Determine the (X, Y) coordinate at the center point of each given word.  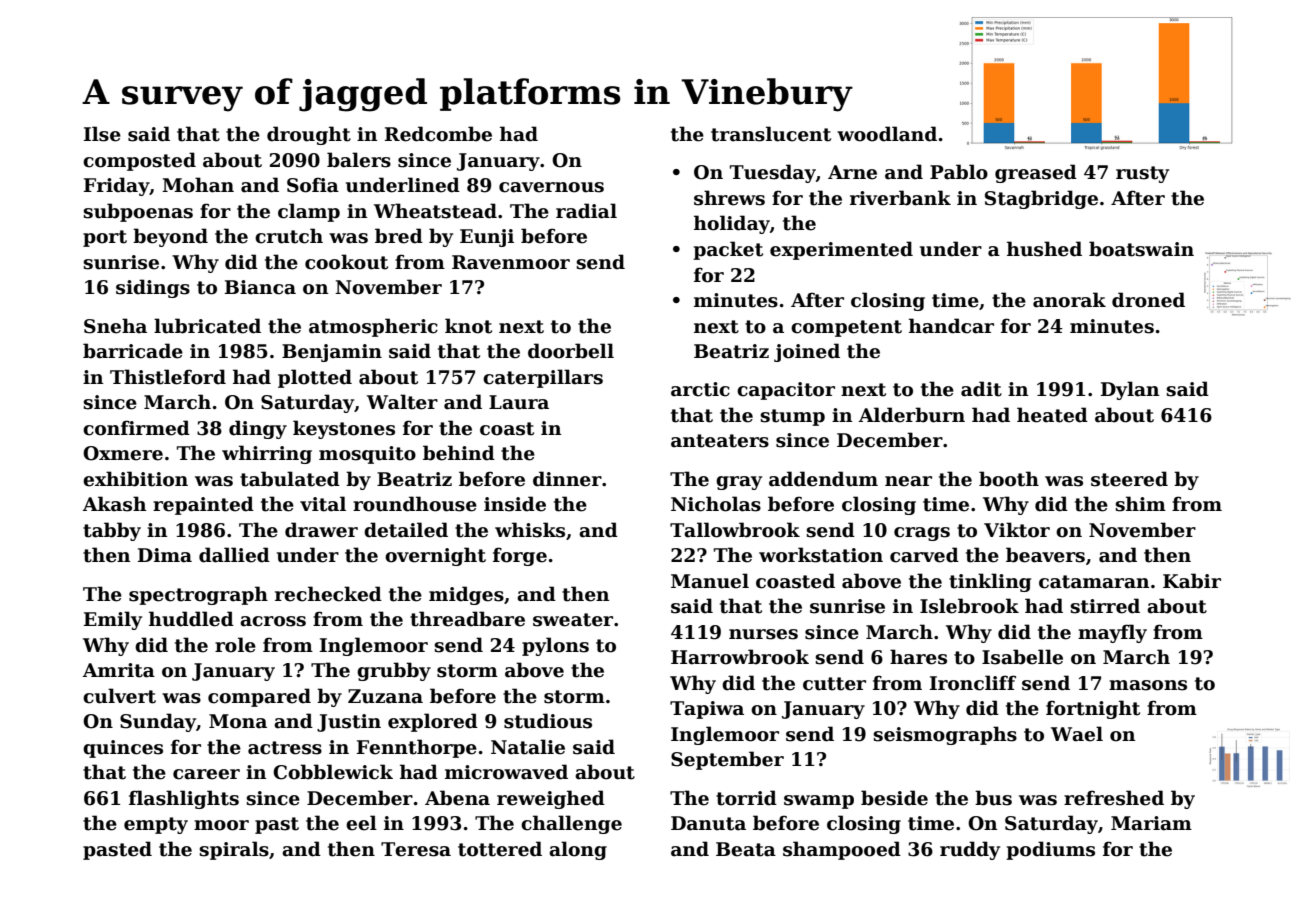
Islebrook (969, 606)
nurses (763, 634)
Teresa (416, 849)
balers (359, 160)
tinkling (990, 582)
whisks (530, 530)
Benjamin (332, 353)
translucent (771, 134)
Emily (113, 620)
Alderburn (912, 415)
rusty (1142, 174)
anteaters (720, 441)
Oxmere (123, 453)
